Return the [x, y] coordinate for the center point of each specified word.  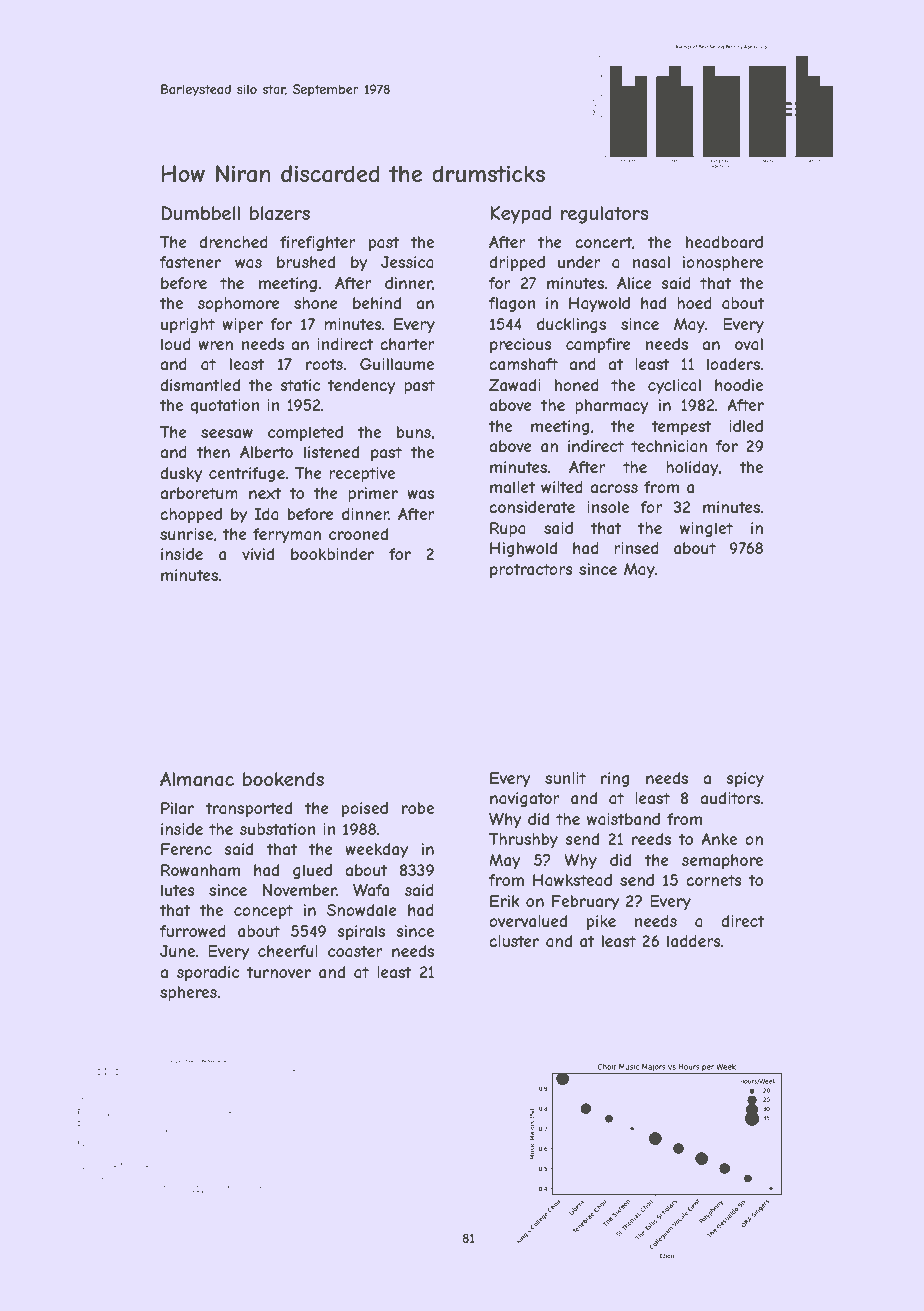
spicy [745, 779]
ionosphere [723, 263]
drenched [233, 242]
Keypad [520, 215]
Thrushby [523, 840]
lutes [178, 890]
